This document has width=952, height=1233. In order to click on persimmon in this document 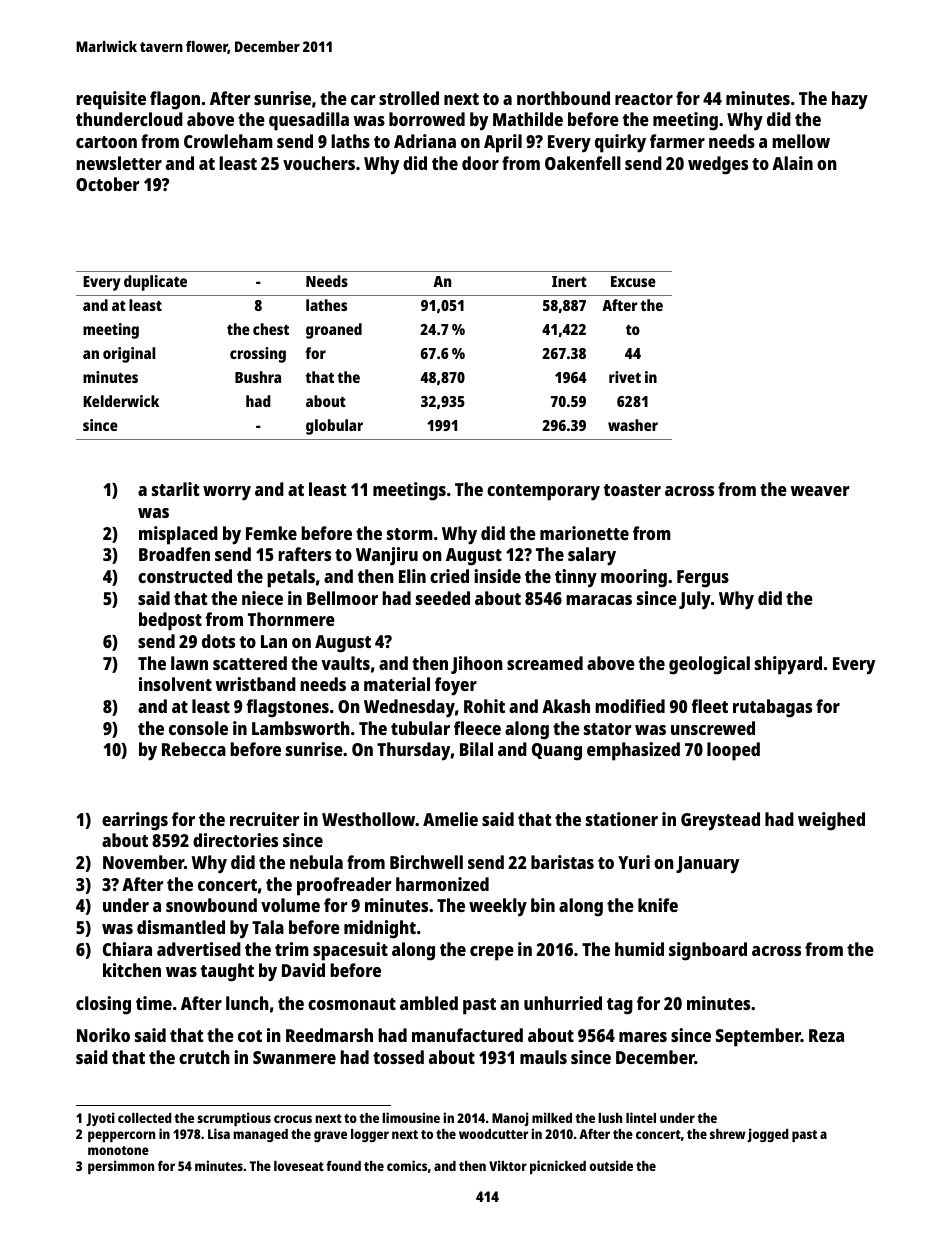, I will do `click(121, 1167)`.
